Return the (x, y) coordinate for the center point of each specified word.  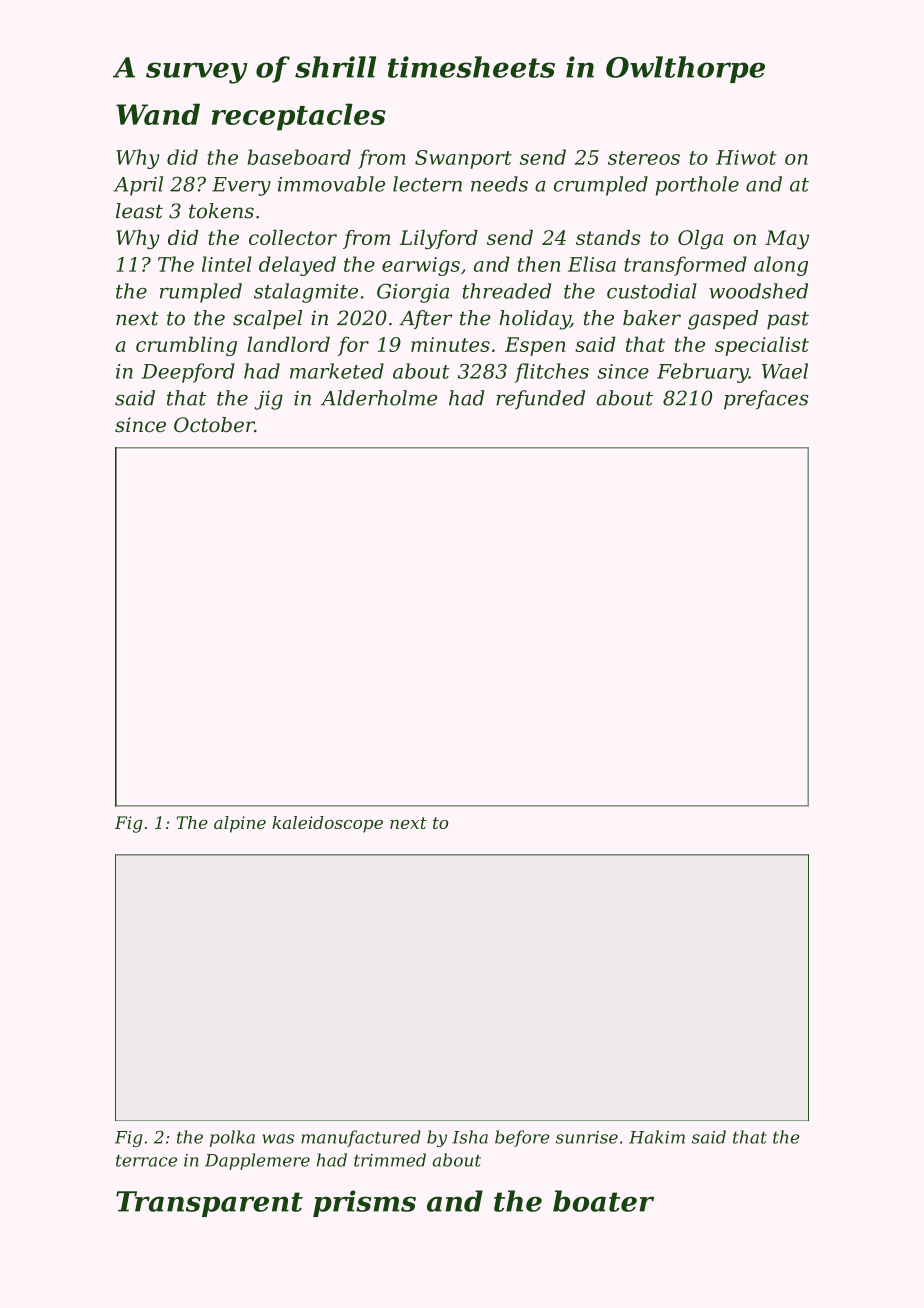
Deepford (188, 373)
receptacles (299, 117)
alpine (240, 824)
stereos (644, 158)
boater (603, 1201)
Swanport (463, 159)
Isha (470, 1137)
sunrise (587, 1137)
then (539, 264)
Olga (700, 240)
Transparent (209, 1204)
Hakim (657, 1137)
